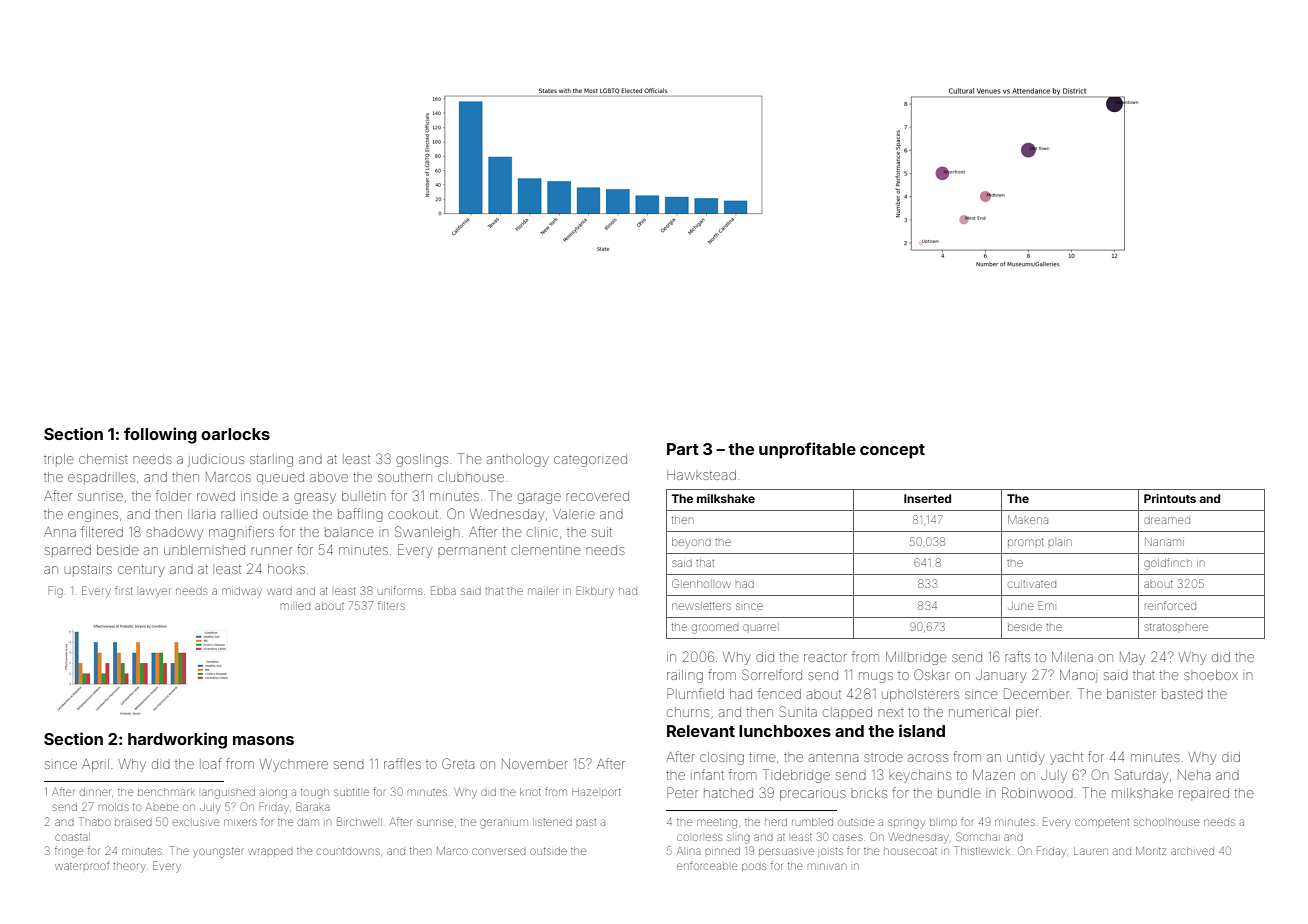 This page has width=1308, height=924. What do you see at coordinates (892, 451) in the page?
I see `concept` at bounding box center [892, 451].
